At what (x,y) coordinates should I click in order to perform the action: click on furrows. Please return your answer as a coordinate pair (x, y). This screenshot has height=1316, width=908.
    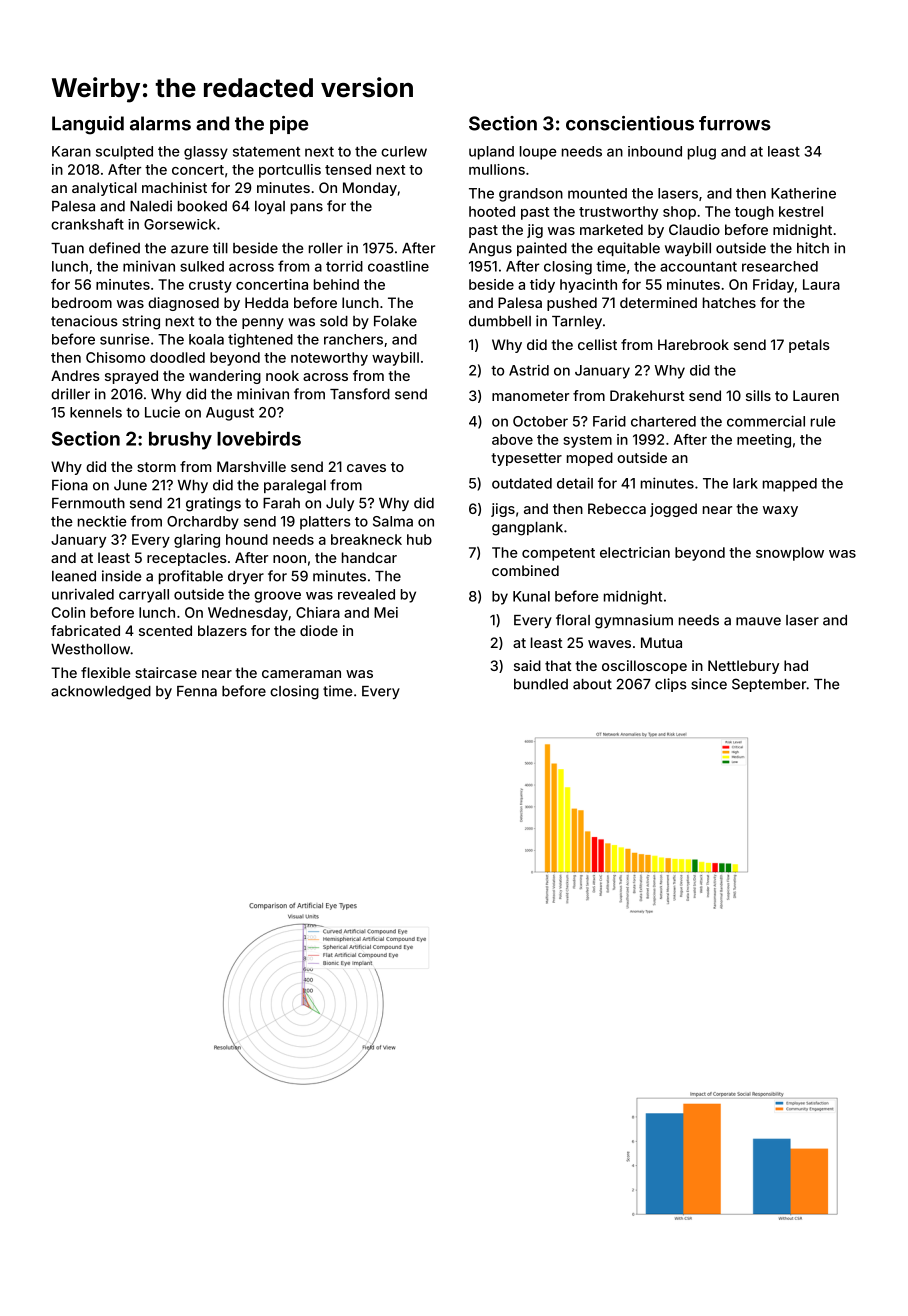
    Looking at the image, I should click on (735, 123).
